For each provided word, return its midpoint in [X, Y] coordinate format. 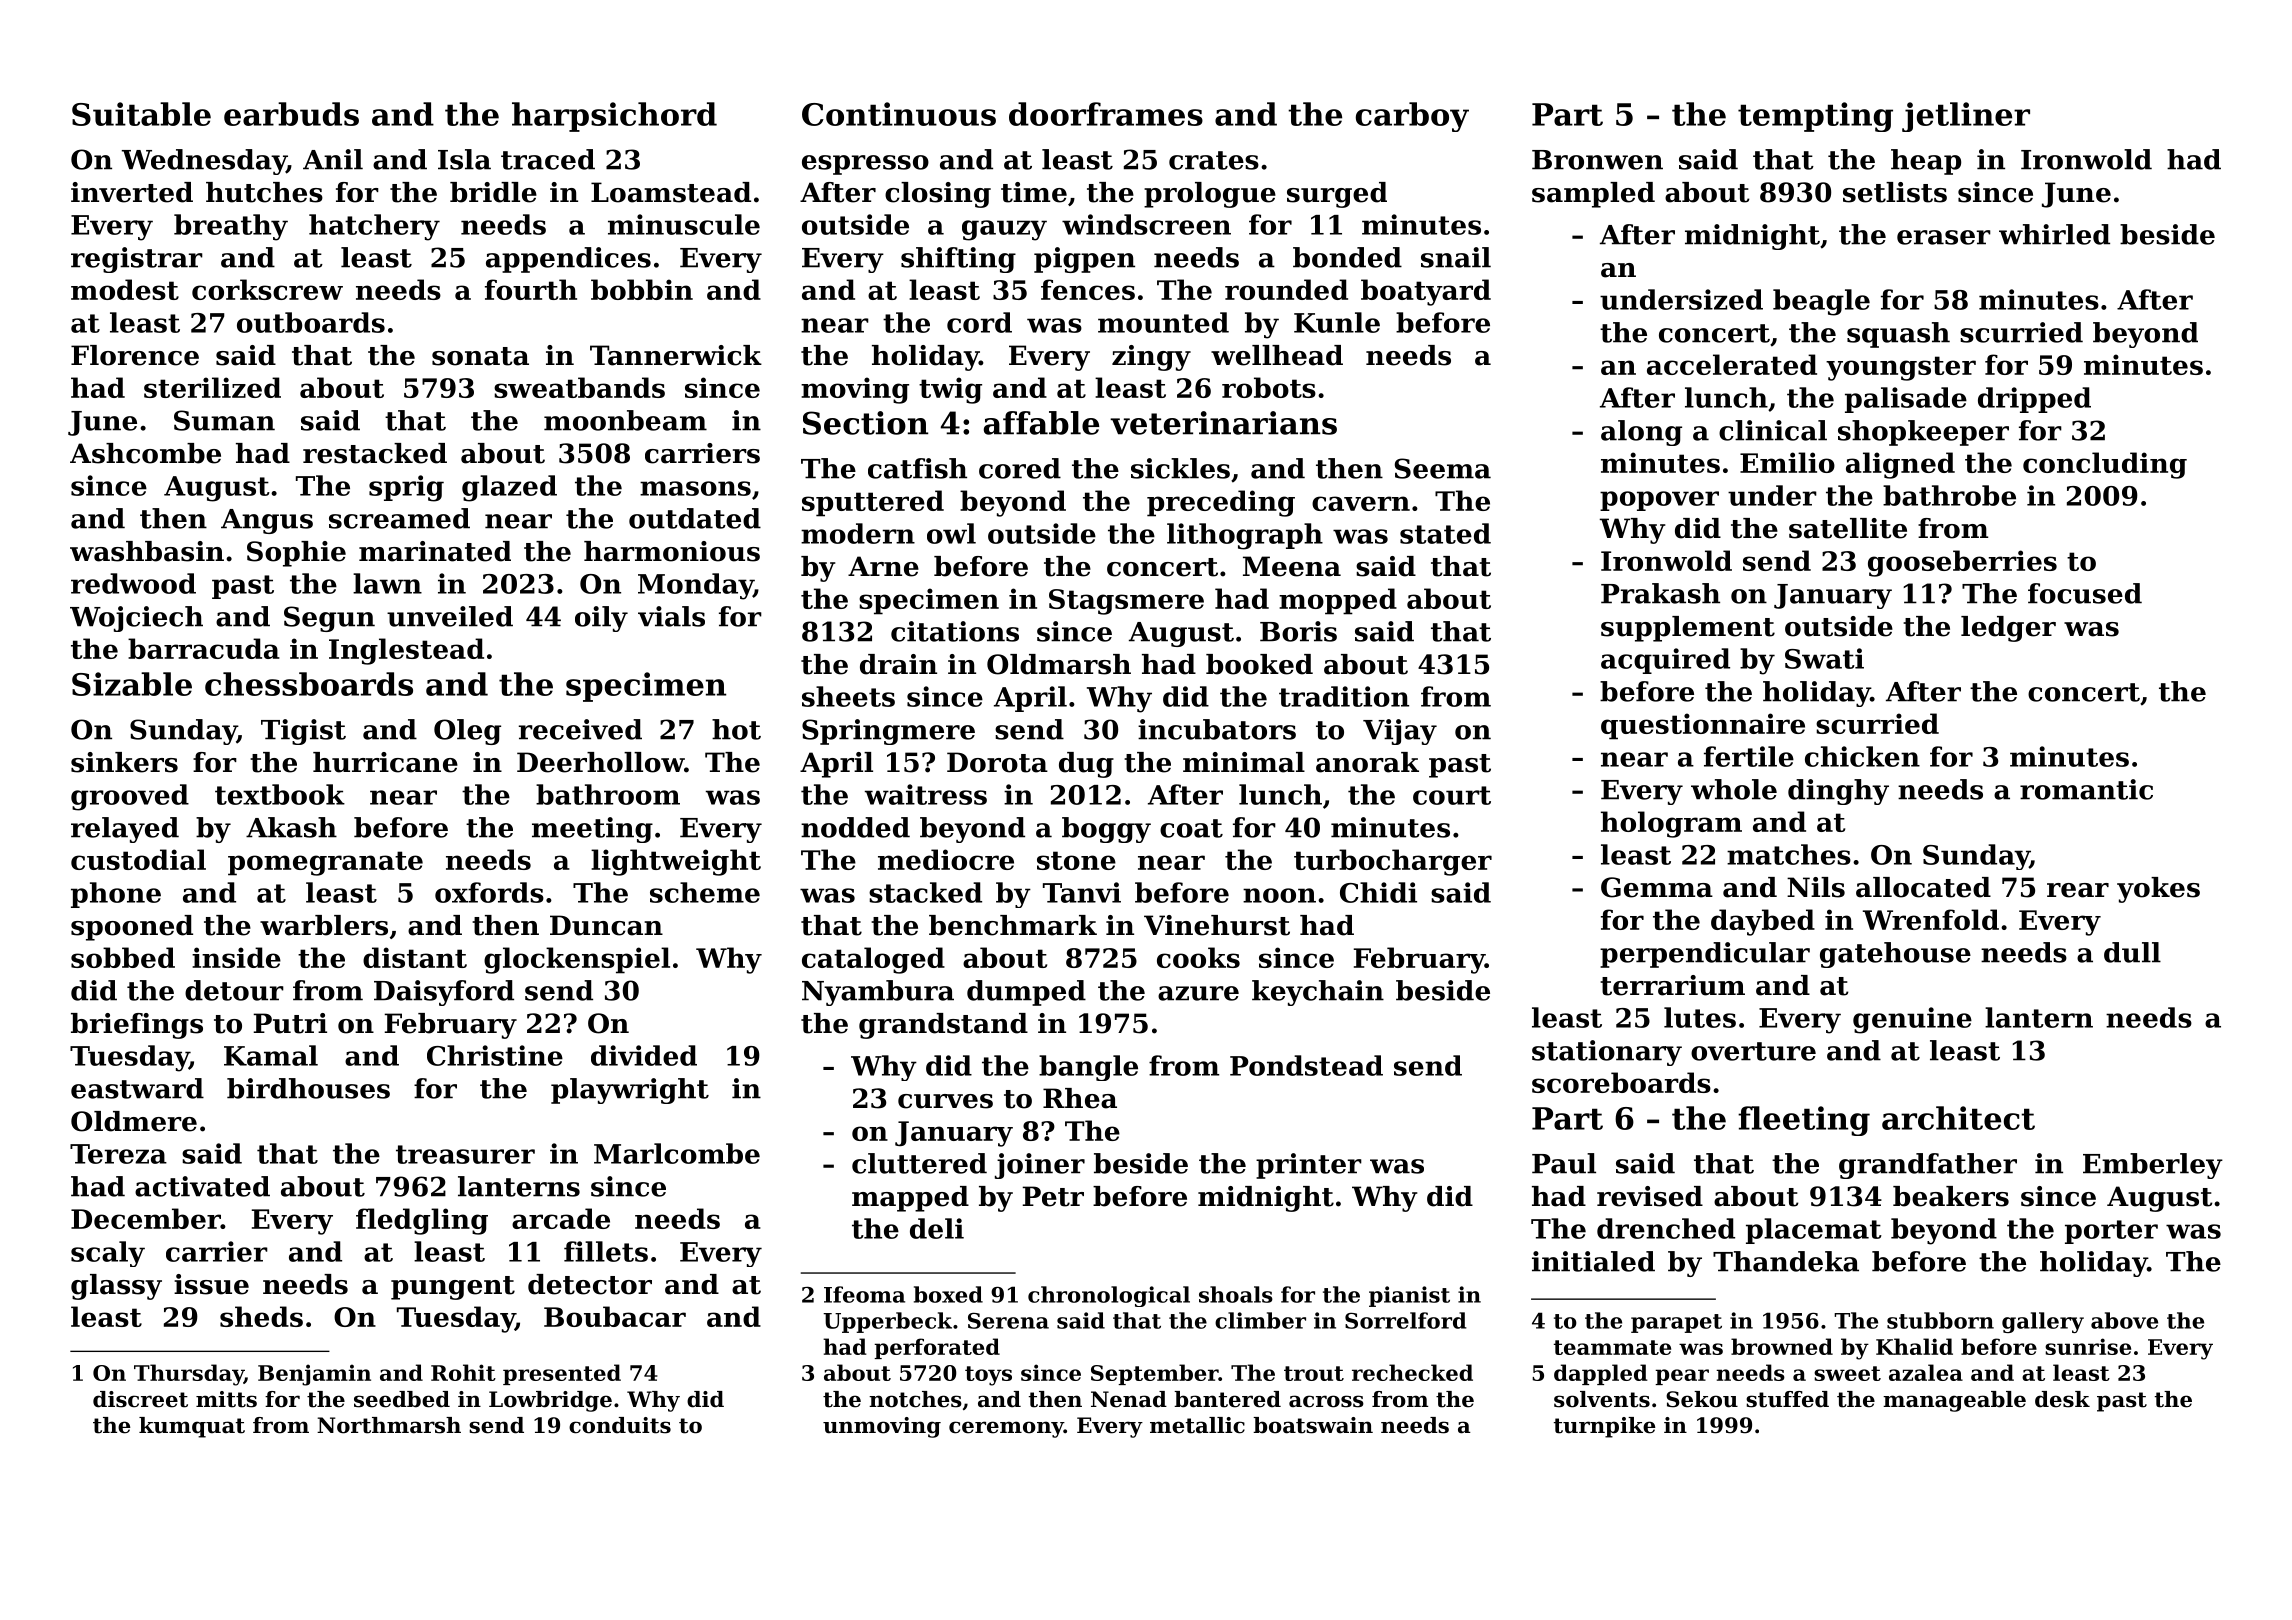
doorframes [1106, 114]
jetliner [1966, 117]
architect [1958, 1118]
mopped [1338, 601]
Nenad [1129, 1399]
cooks [1198, 957]
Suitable [141, 114]
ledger [2008, 629]
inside [236, 957]
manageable [1954, 1401]
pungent [453, 1288]
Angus [267, 521]
